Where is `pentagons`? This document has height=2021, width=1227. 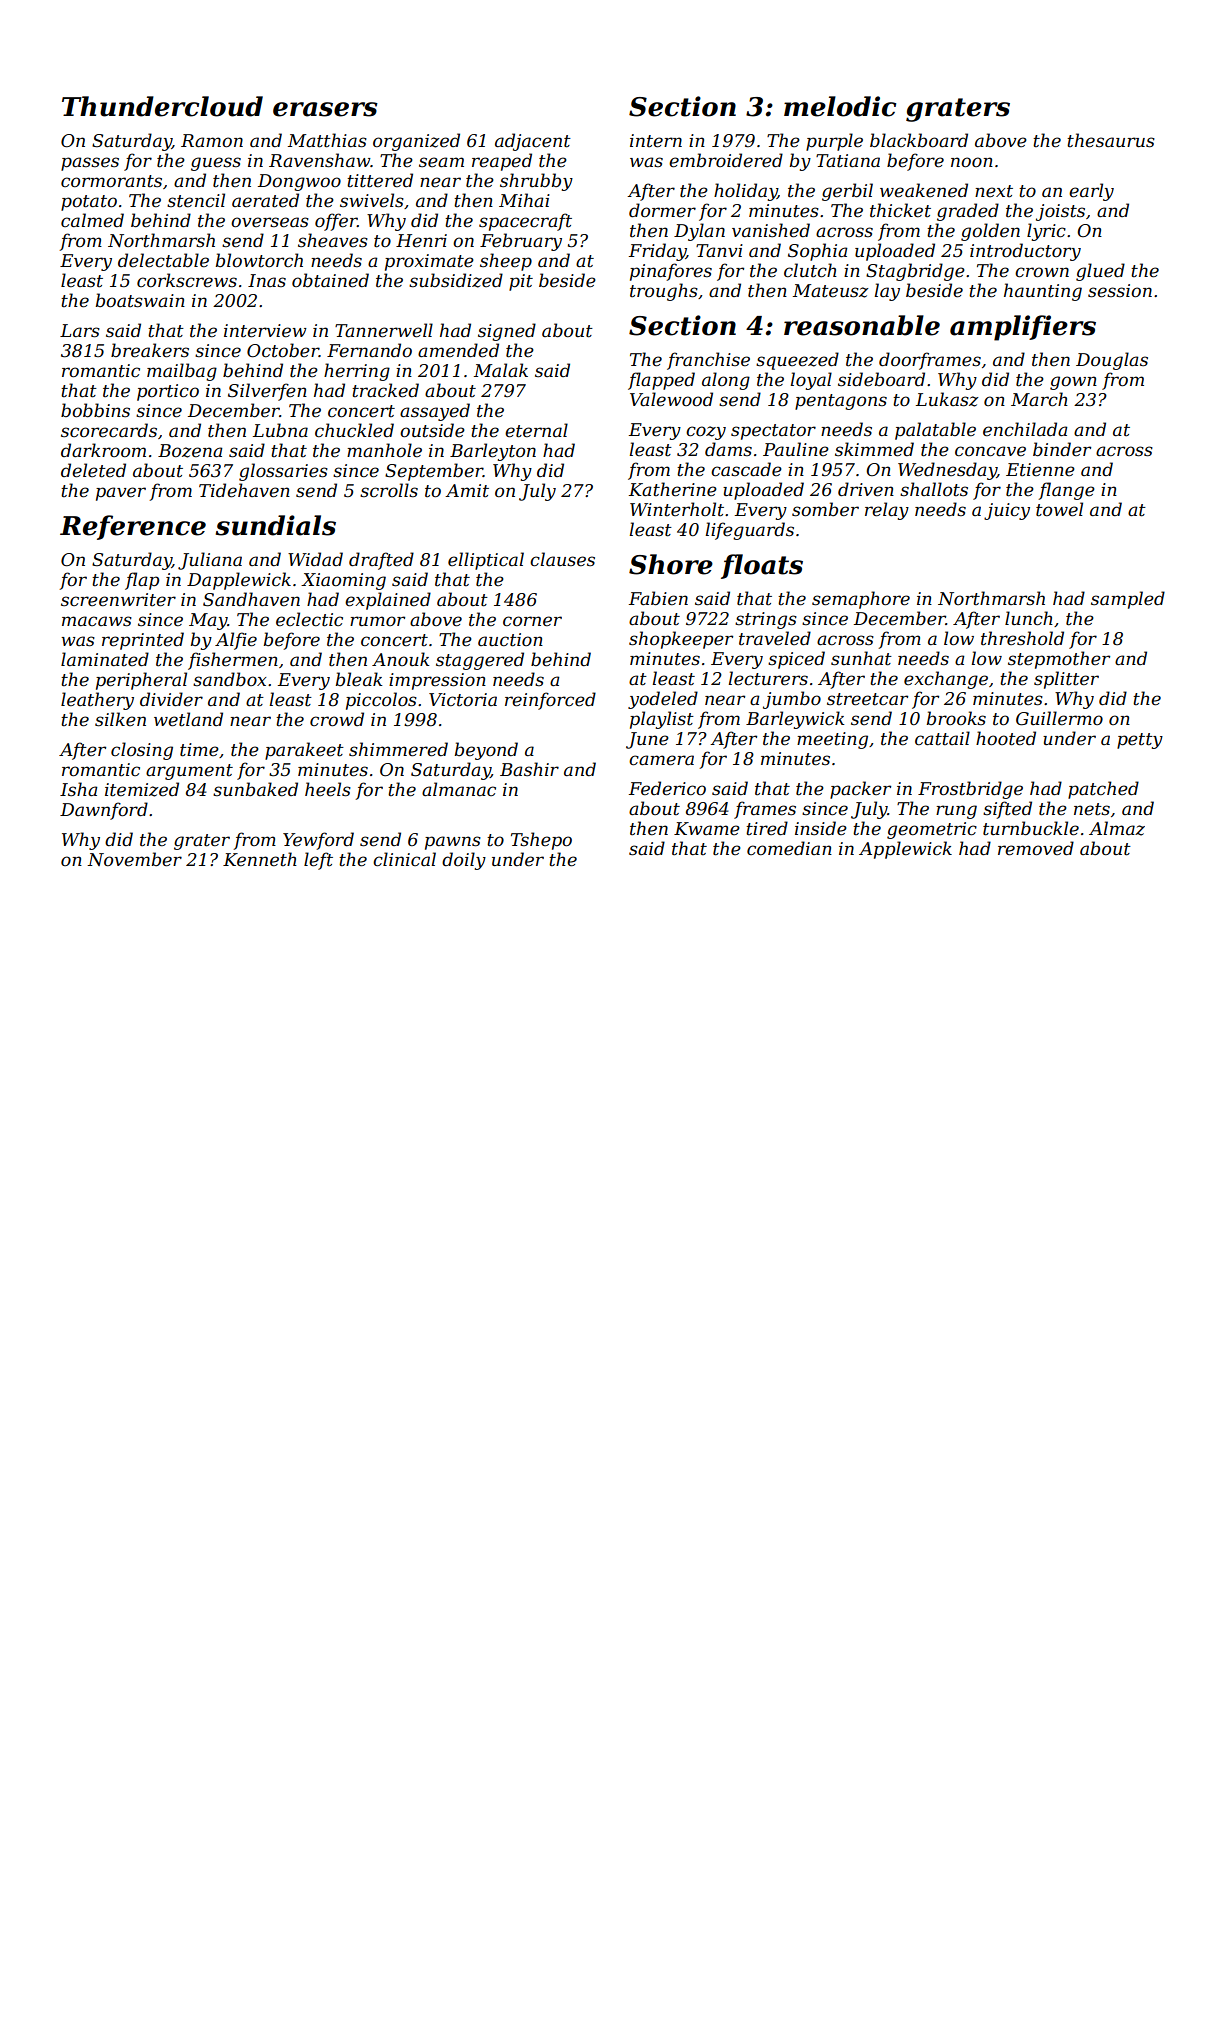
pentagons is located at coordinates (841, 402).
